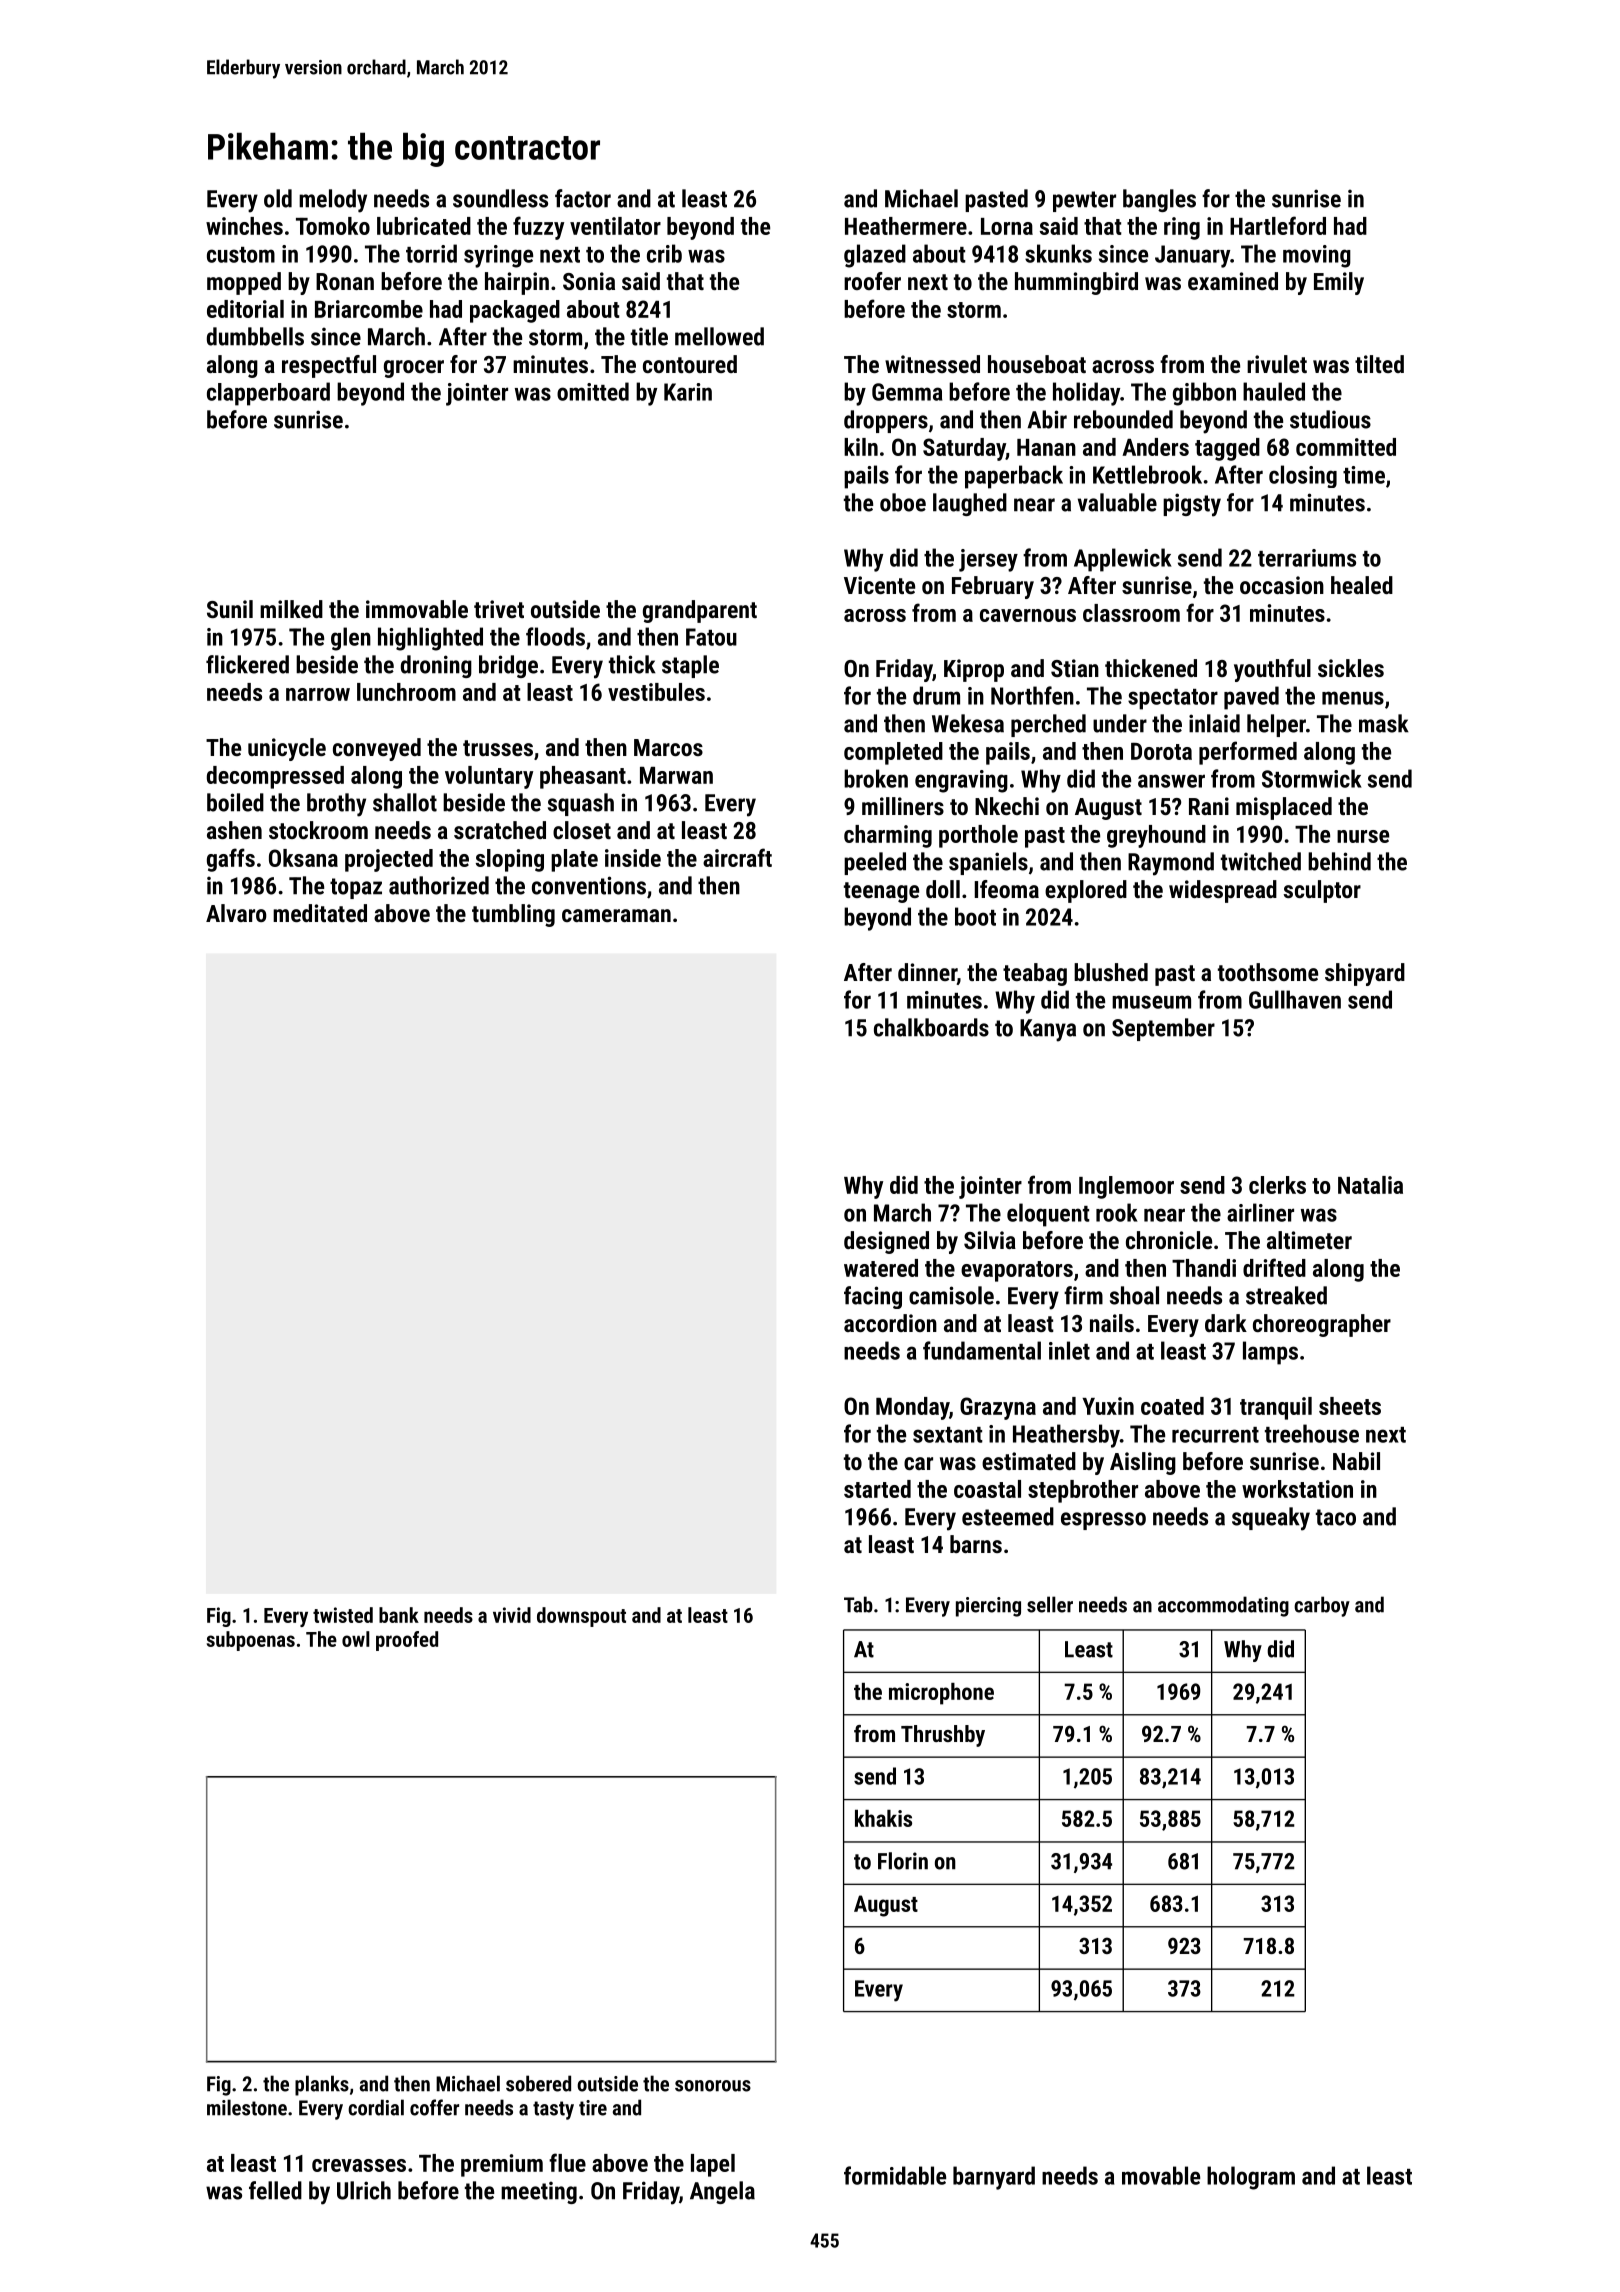  What do you see at coordinates (886, 1242) in the screenshot?
I see `designed` at bounding box center [886, 1242].
